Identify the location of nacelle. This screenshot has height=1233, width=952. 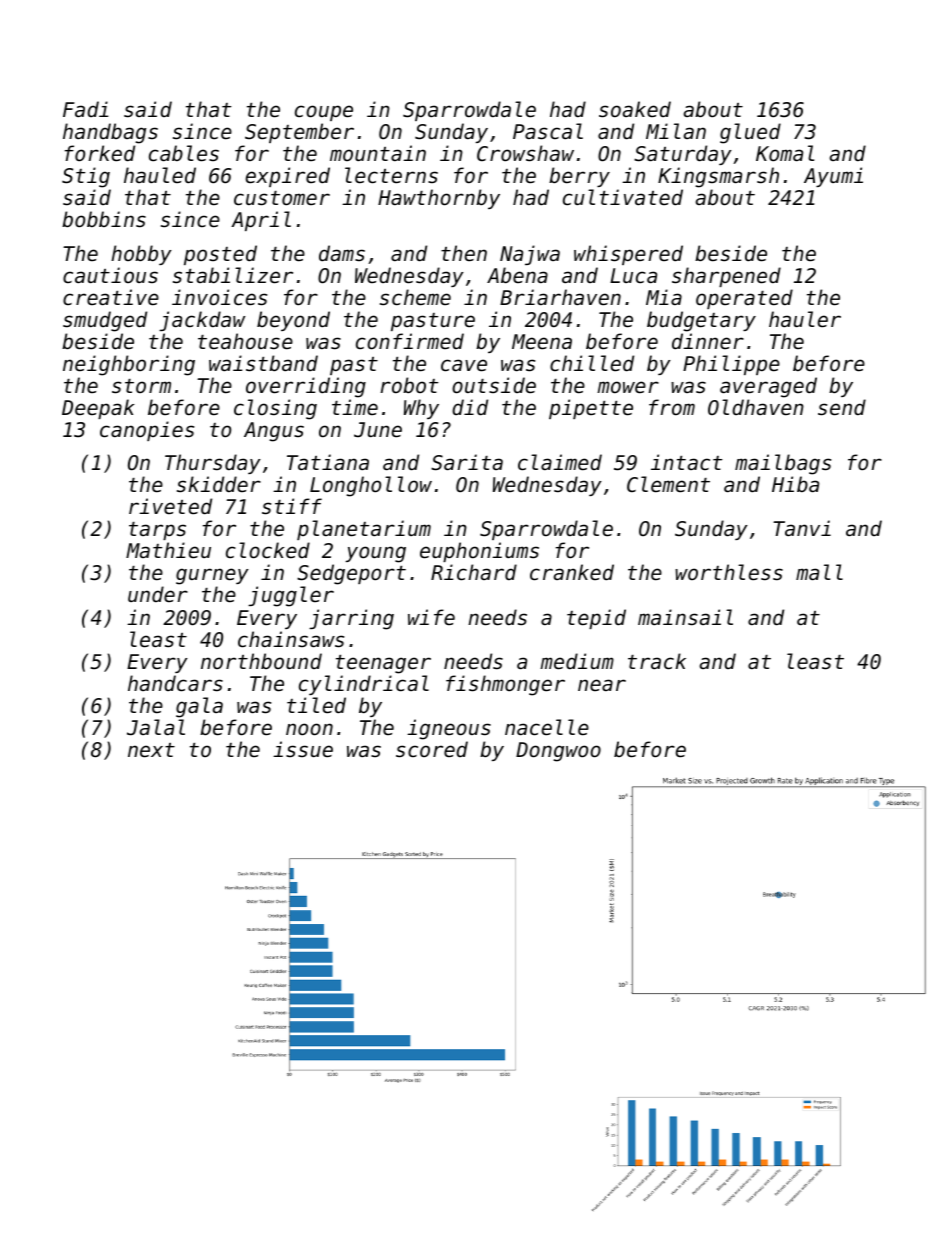
(547, 727).
